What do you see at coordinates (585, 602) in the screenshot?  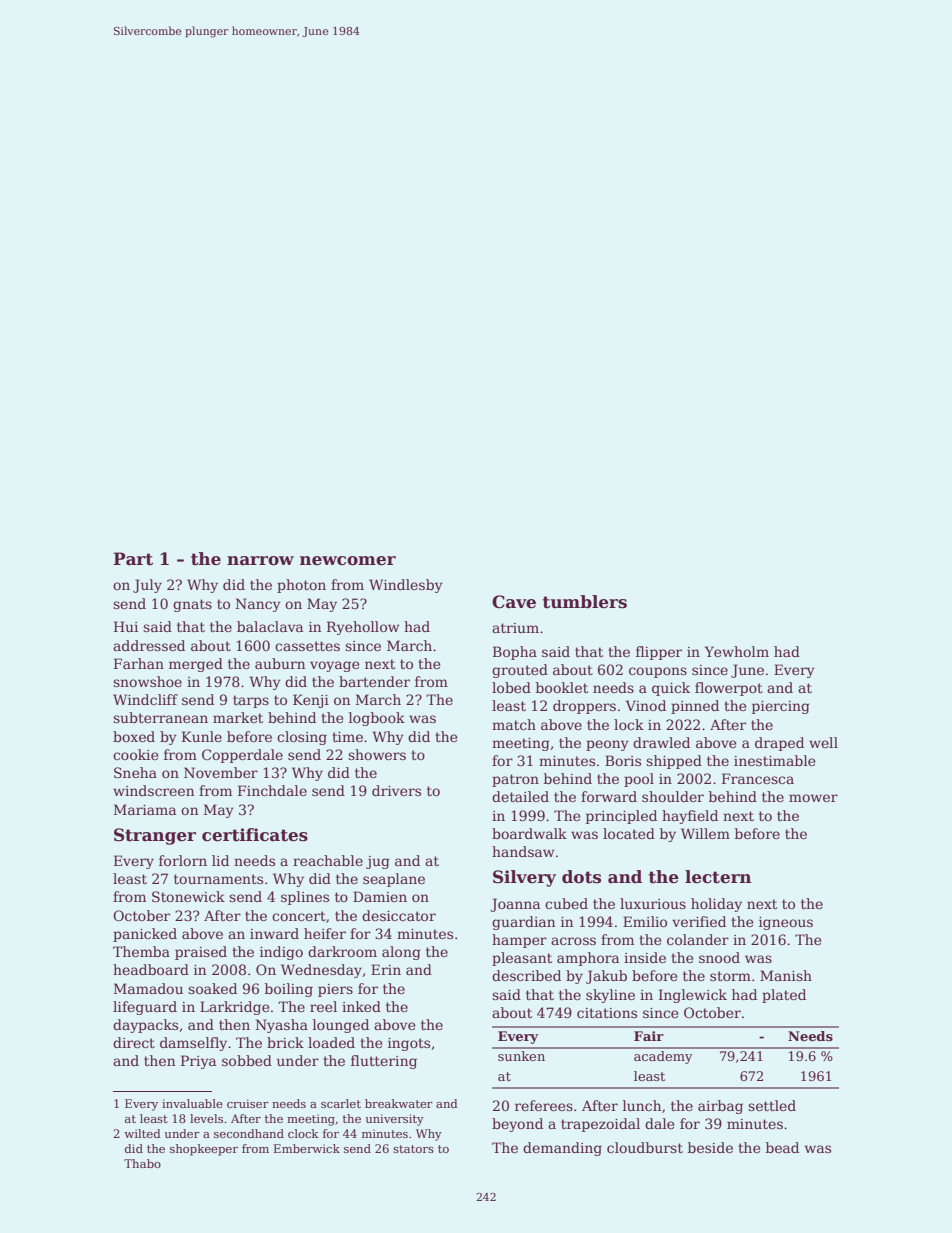 I see `tumblers` at bounding box center [585, 602].
